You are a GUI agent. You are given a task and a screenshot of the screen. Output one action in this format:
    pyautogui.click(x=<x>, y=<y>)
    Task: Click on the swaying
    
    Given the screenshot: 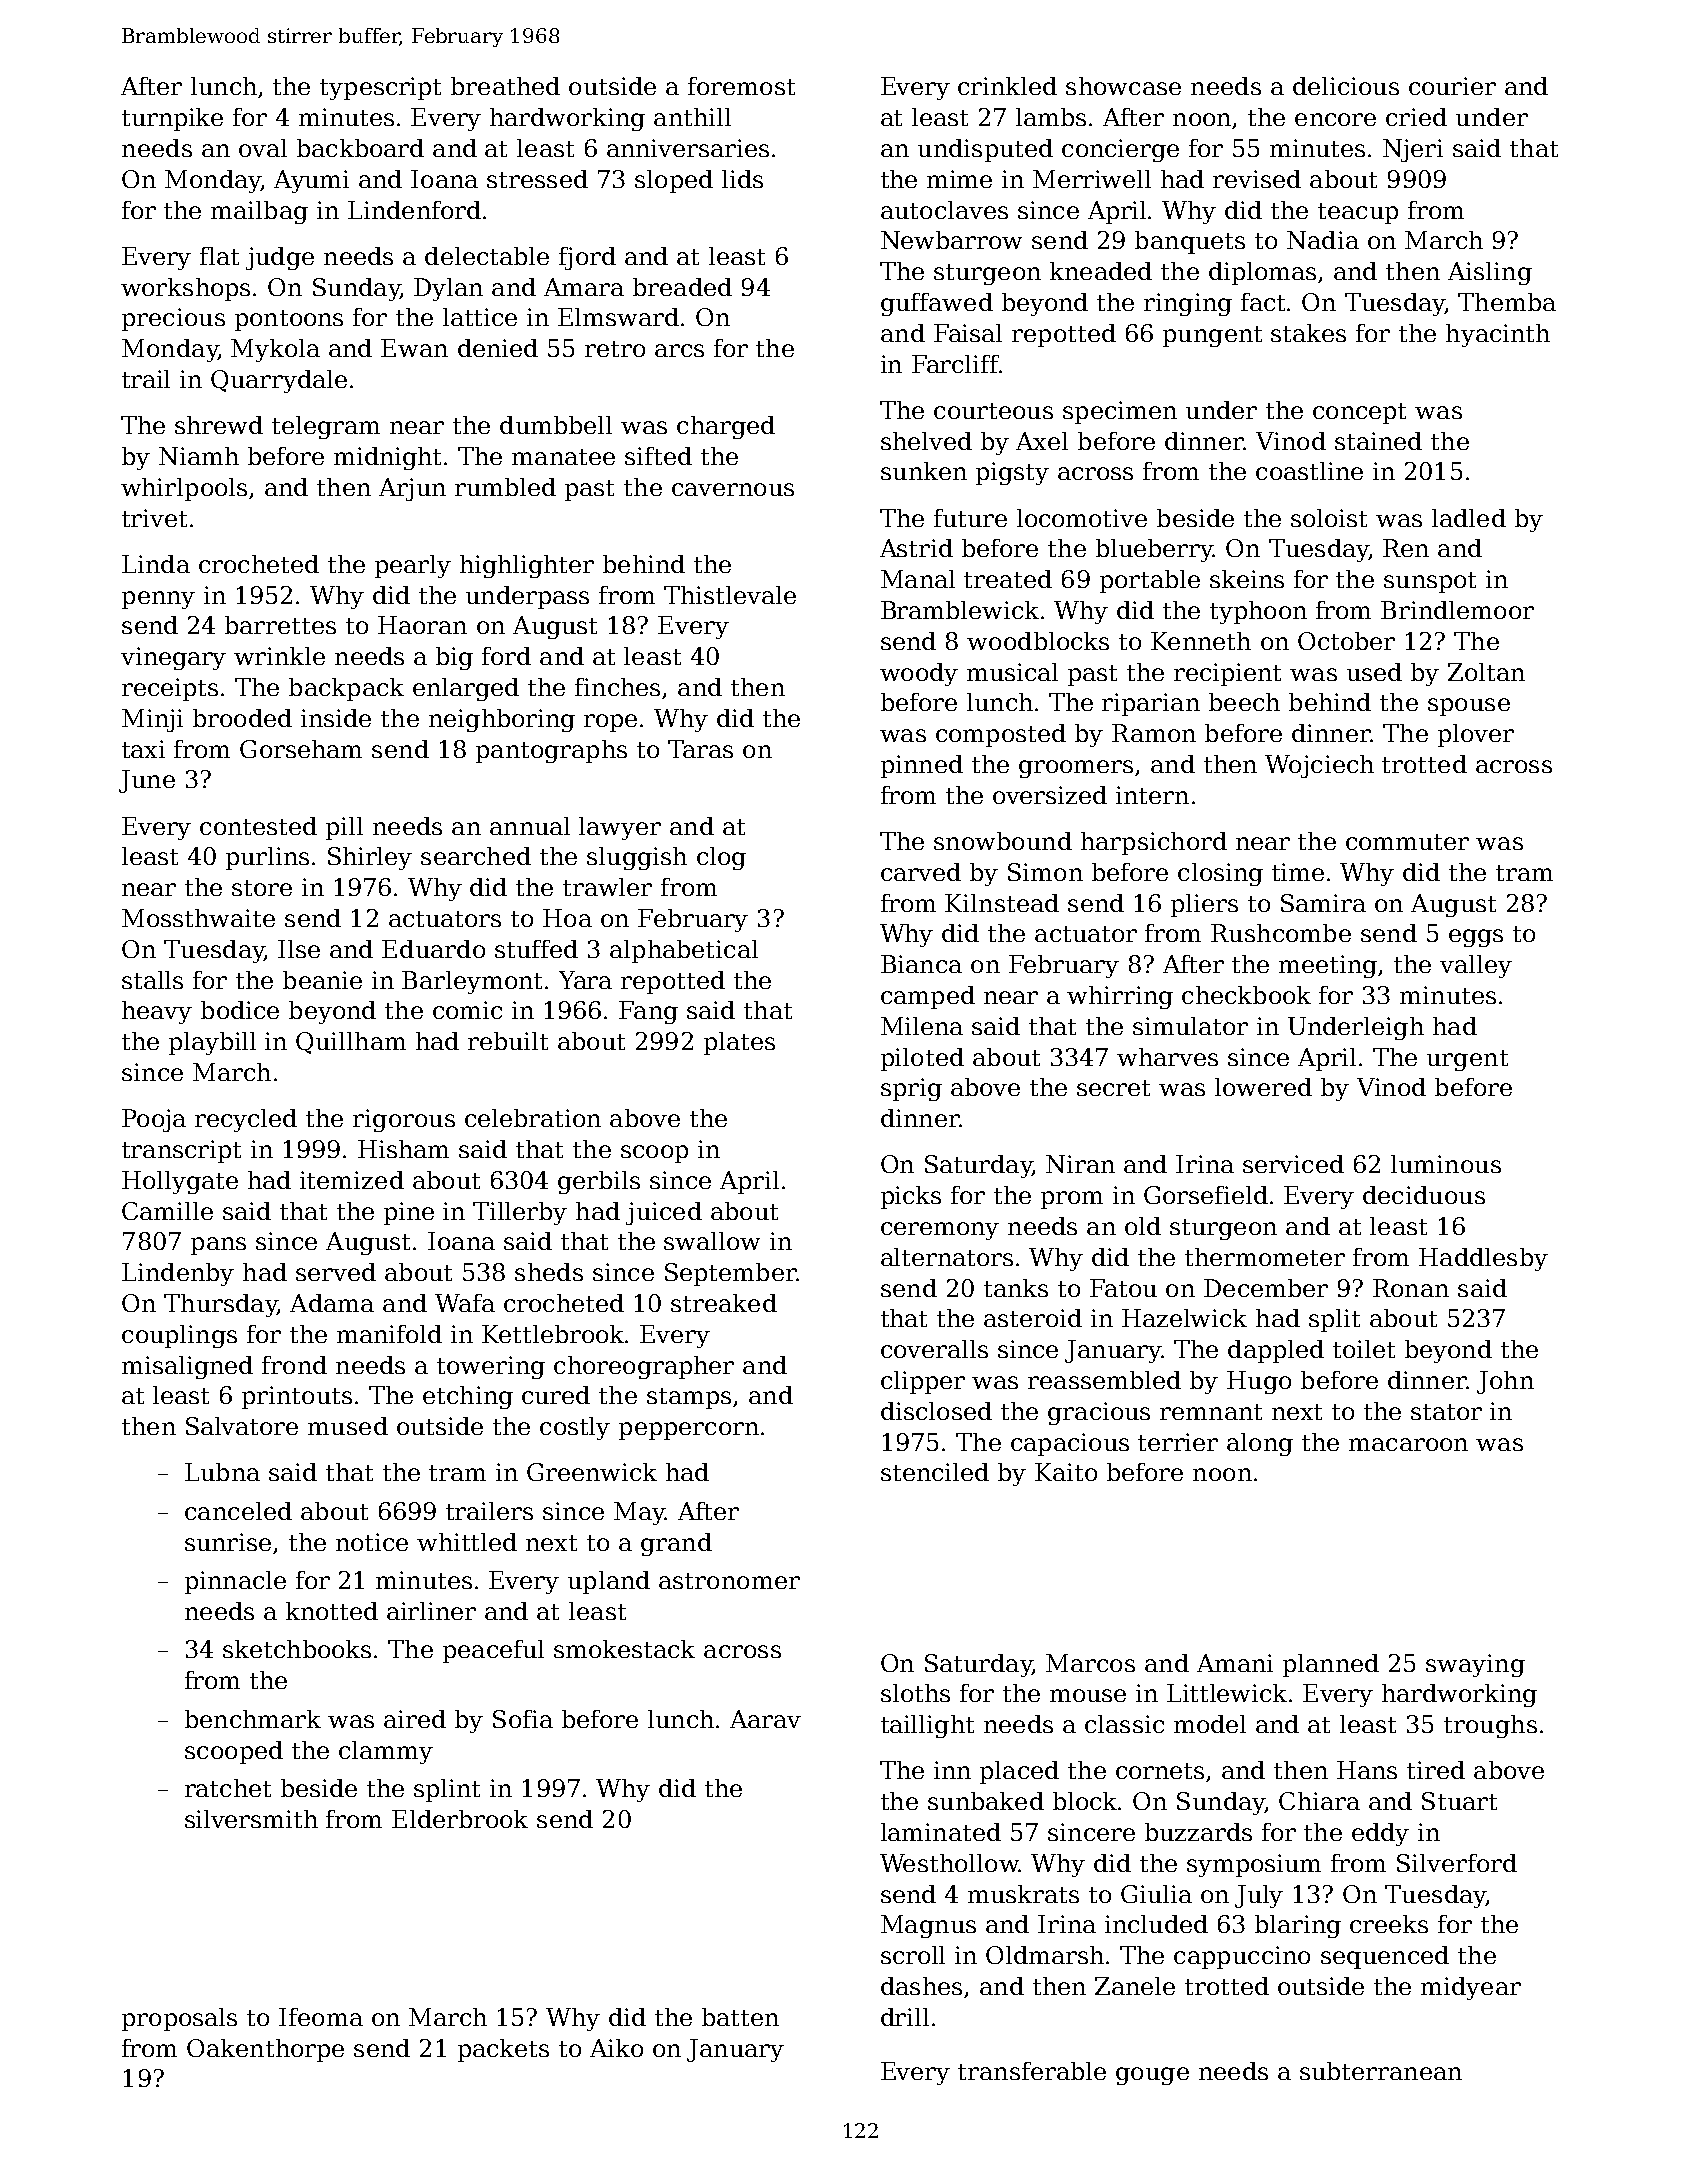 What is the action you would take?
    pyautogui.click(x=1475, y=1665)
